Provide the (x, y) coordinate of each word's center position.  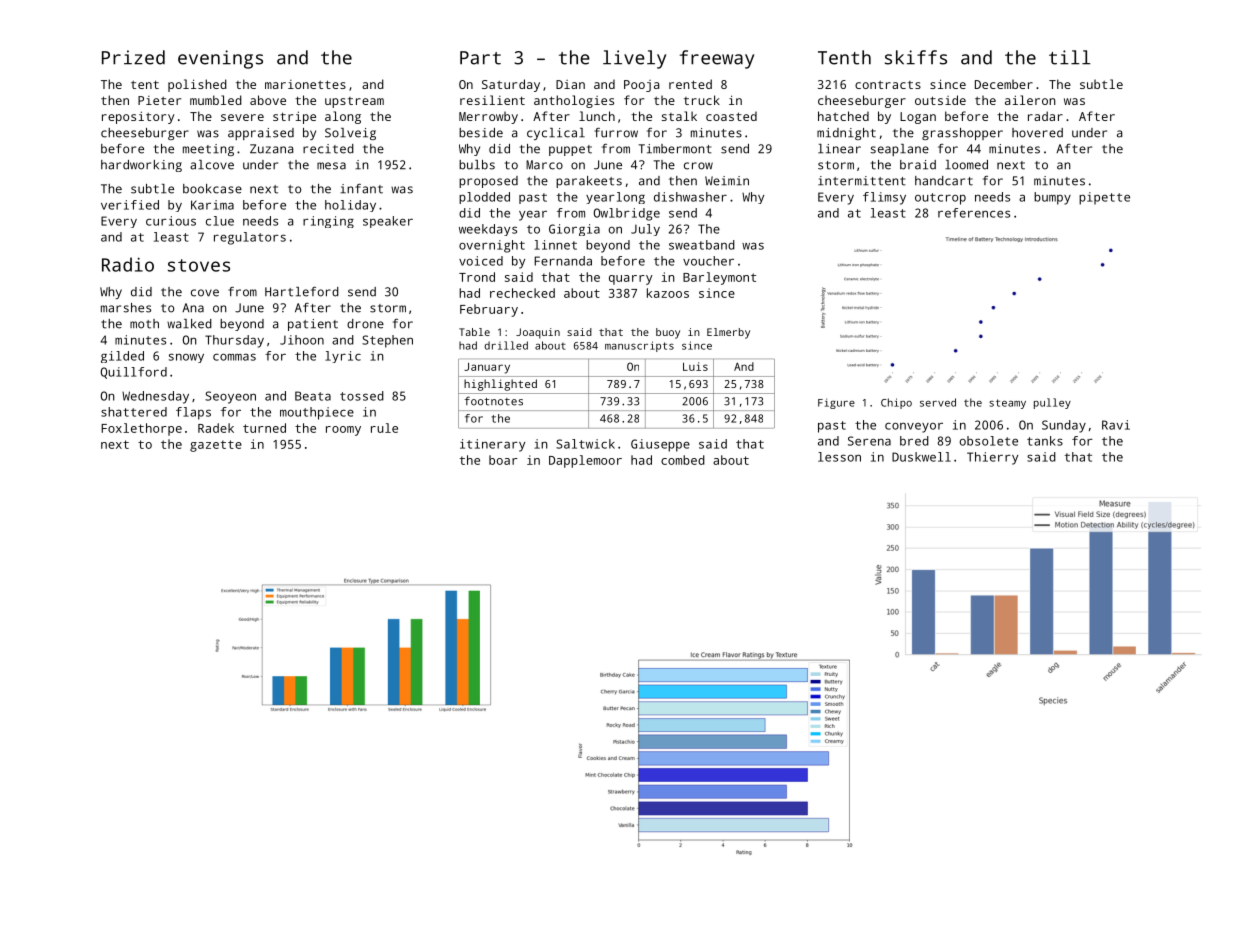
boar (503, 460)
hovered (1037, 133)
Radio (128, 264)
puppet (570, 150)
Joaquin (538, 333)
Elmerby (728, 333)
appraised (261, 134)
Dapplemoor (585, 461)
